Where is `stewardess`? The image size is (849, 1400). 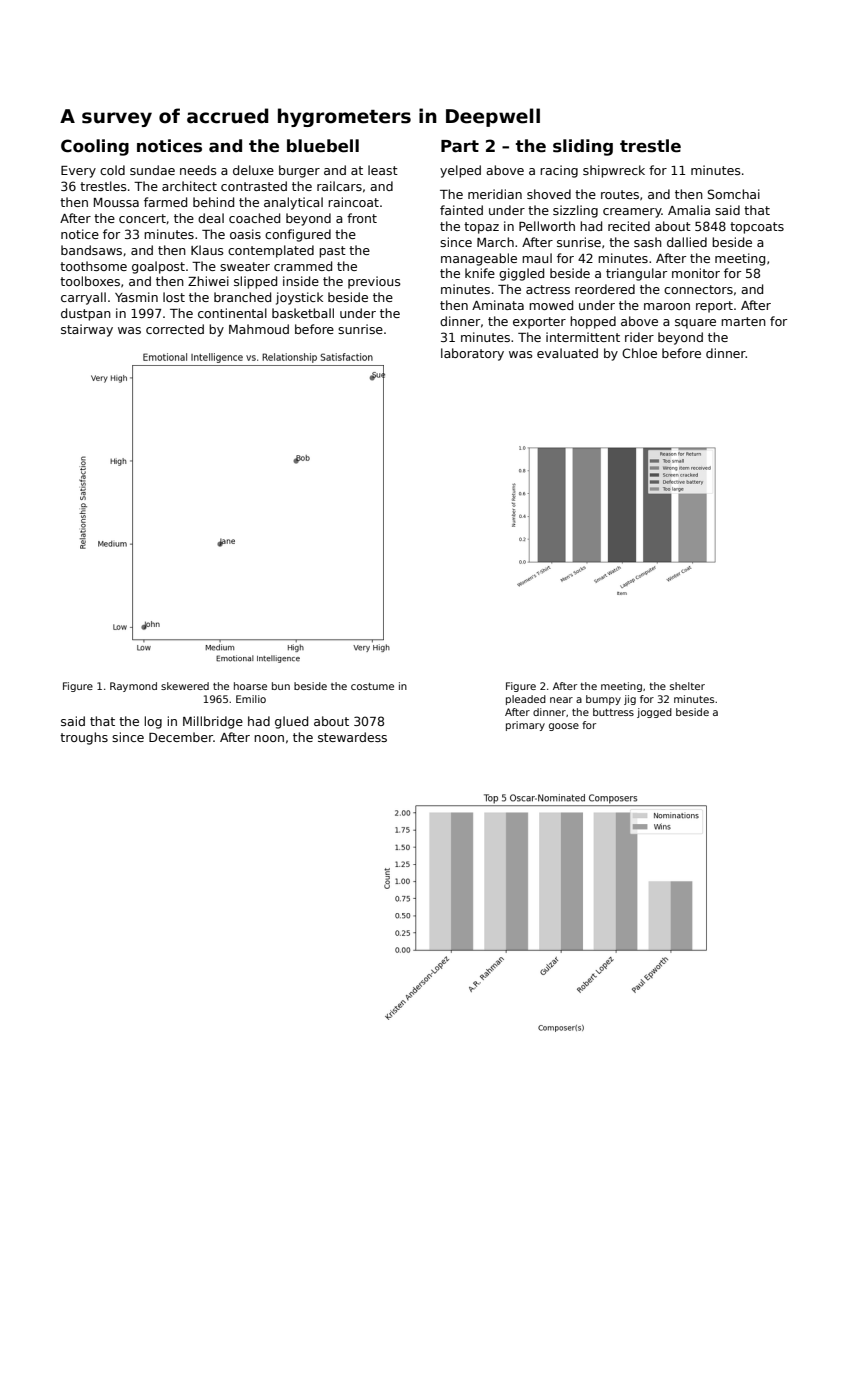 stewardess is located at coordinates (352, 737).
